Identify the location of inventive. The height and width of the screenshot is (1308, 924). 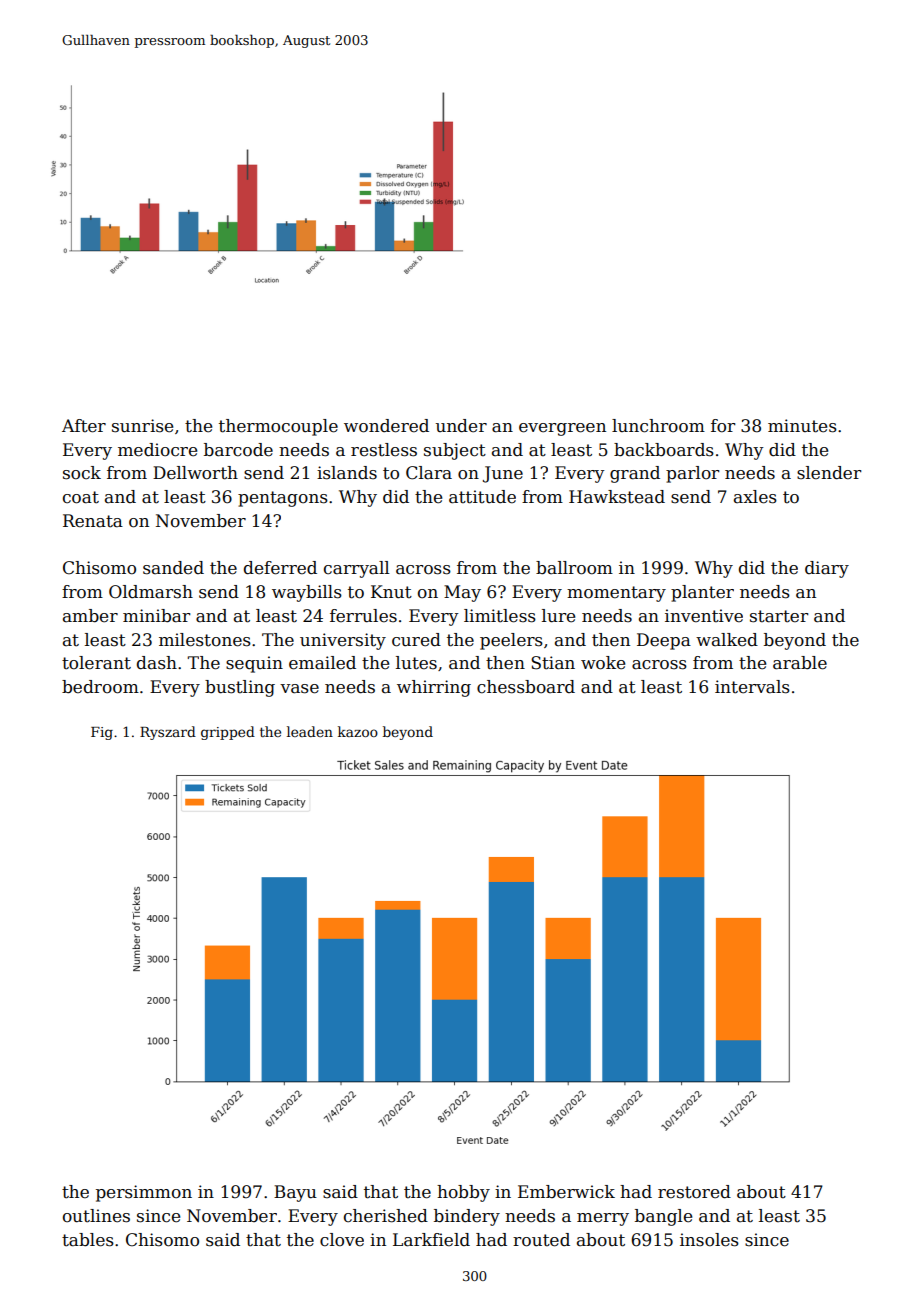
(704, 616).
